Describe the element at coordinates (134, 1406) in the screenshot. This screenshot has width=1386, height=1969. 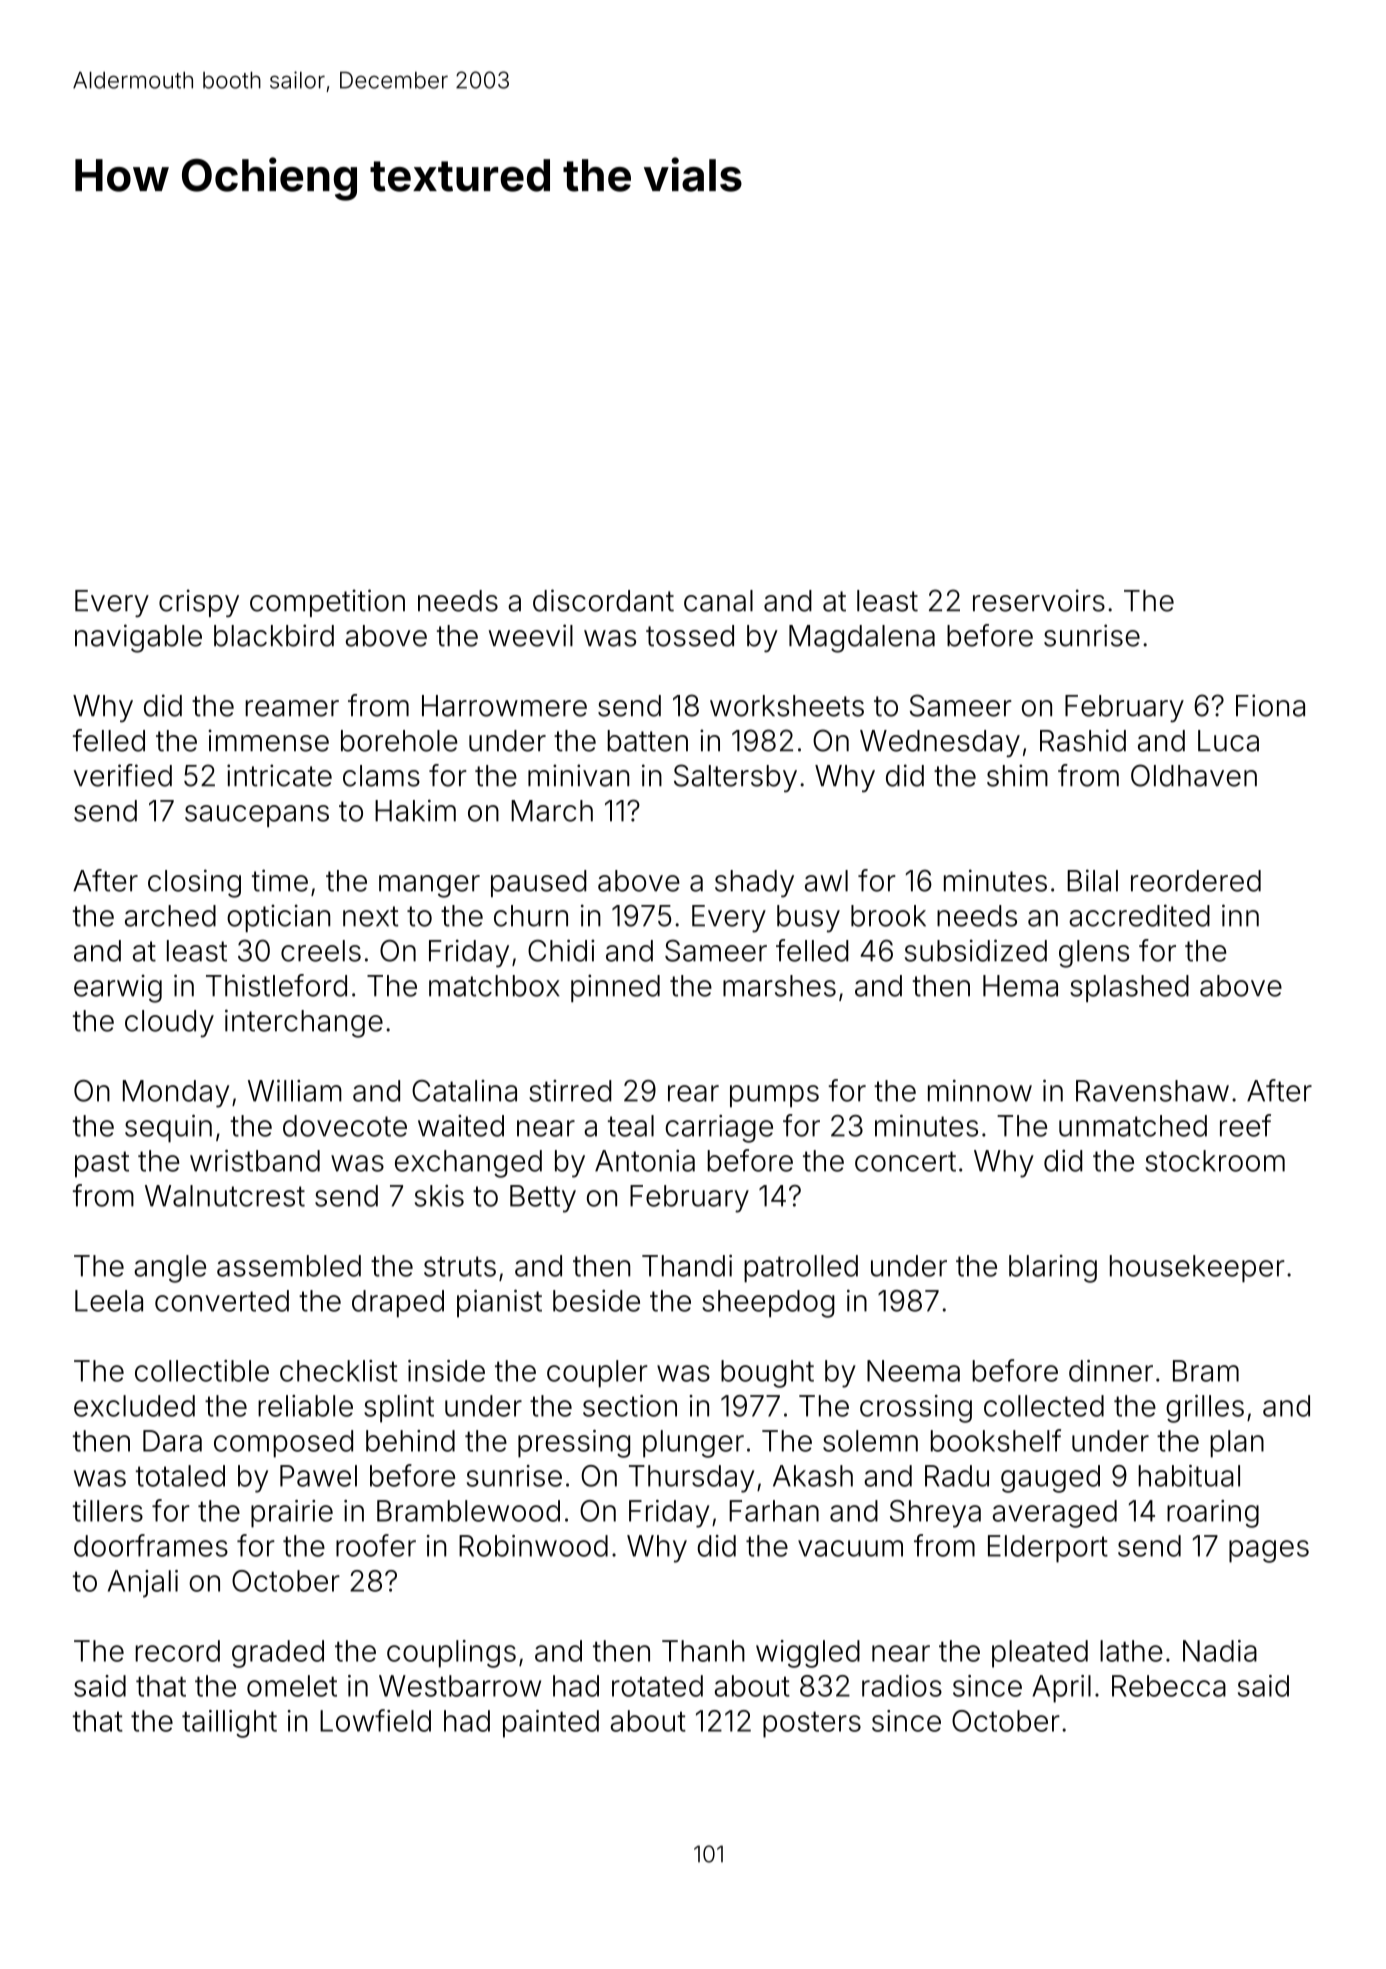
I see `excluded` at that location.
